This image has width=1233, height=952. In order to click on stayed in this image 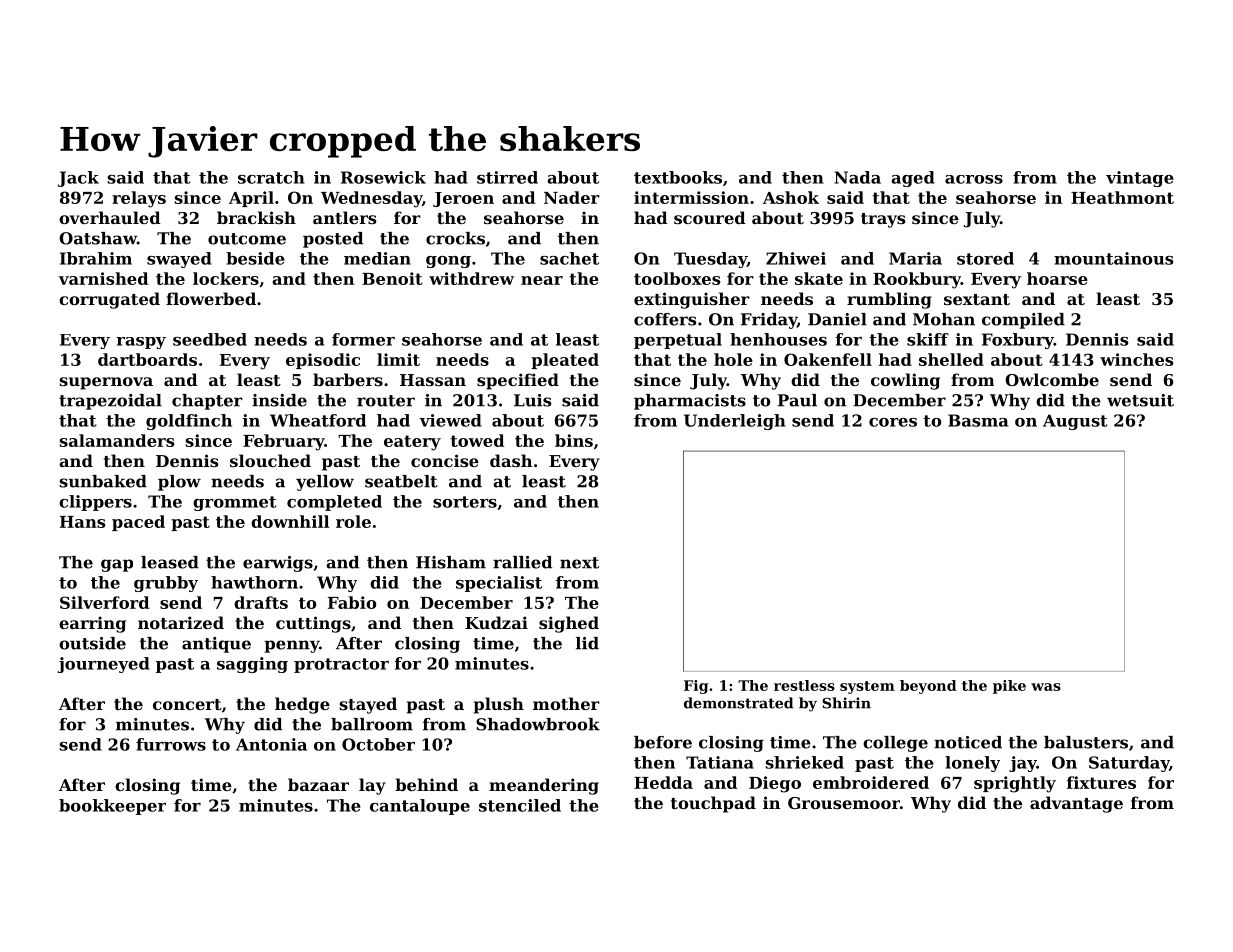, I will do `click(368, 705)`.
